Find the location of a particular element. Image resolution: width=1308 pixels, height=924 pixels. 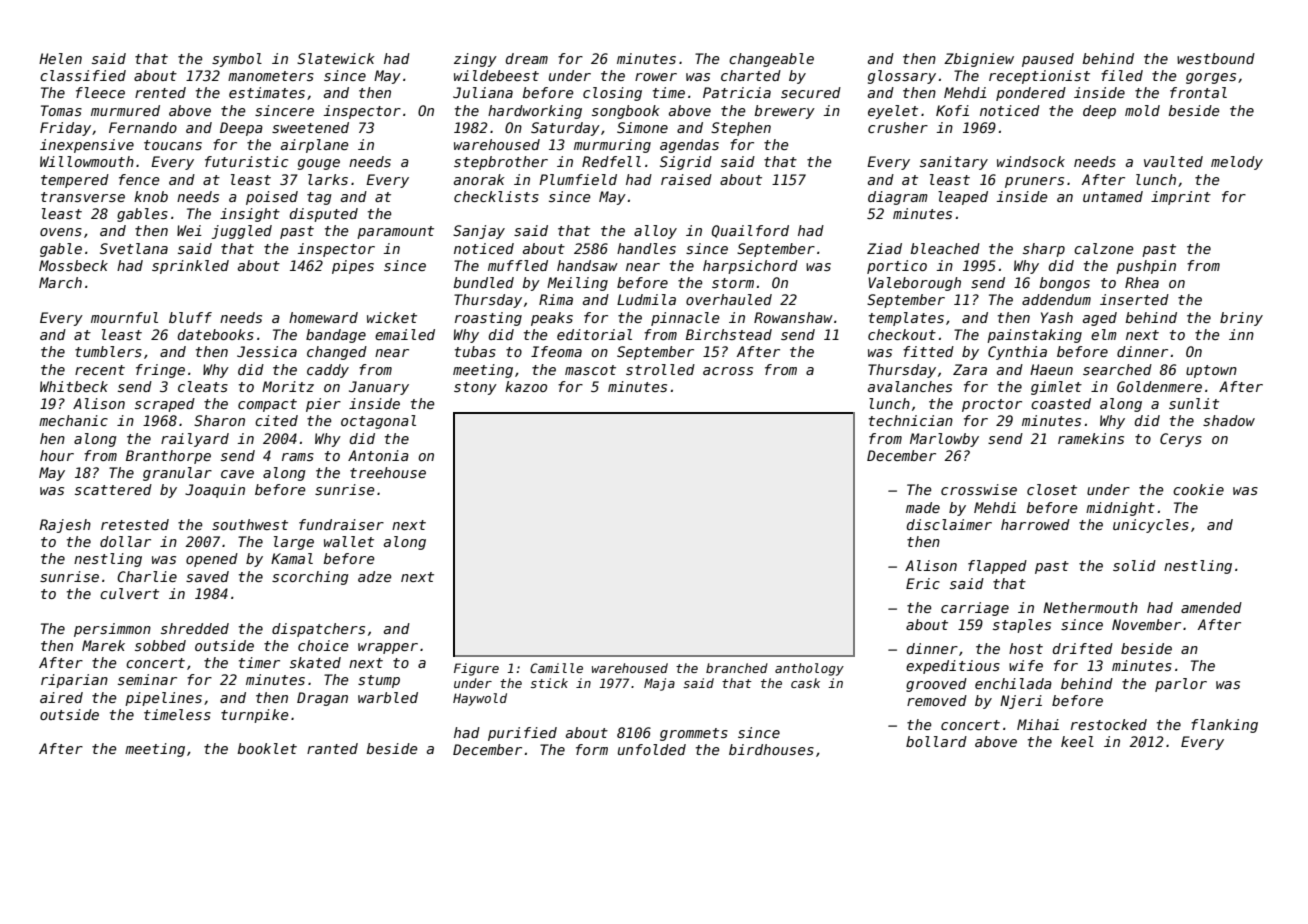

rams is located at coordinates (298, 457).
